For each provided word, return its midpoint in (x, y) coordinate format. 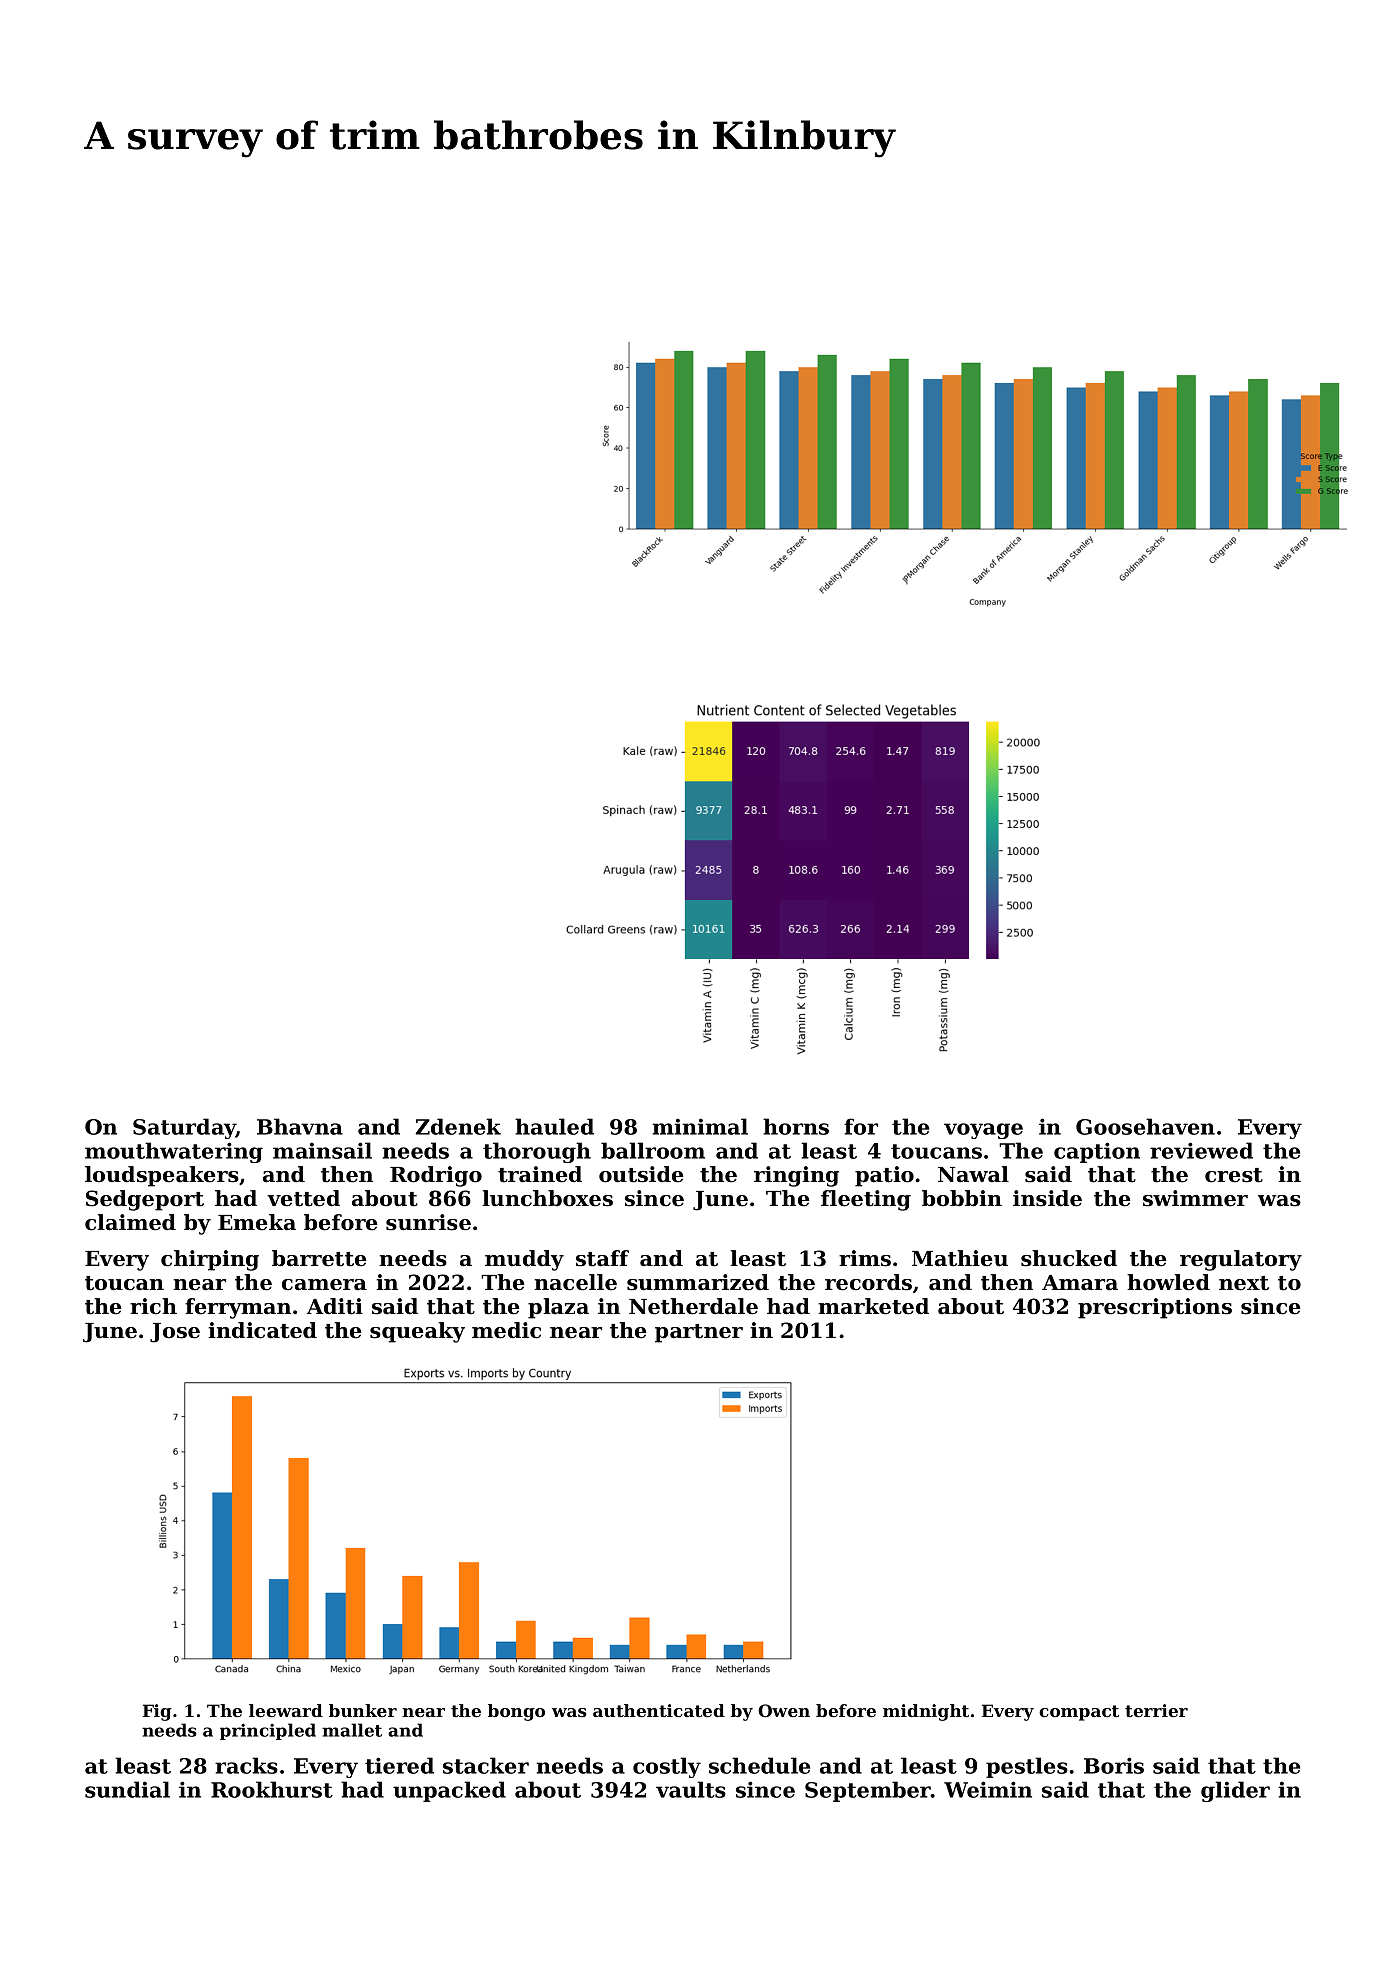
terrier (1156, 1710)
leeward (286, 1710)
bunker (363, 1710)
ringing (796, 1176)
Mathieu (960, 1258)
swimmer (1195, 1198)
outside (641, 1174)
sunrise (428, 1222)
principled (268, 1731)
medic (506, 1330)
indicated (262, 1330)
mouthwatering (174, 1152)
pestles (1027, 1767)
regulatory (1241, 1260)
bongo (516, 1712)
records (868, 1282)
